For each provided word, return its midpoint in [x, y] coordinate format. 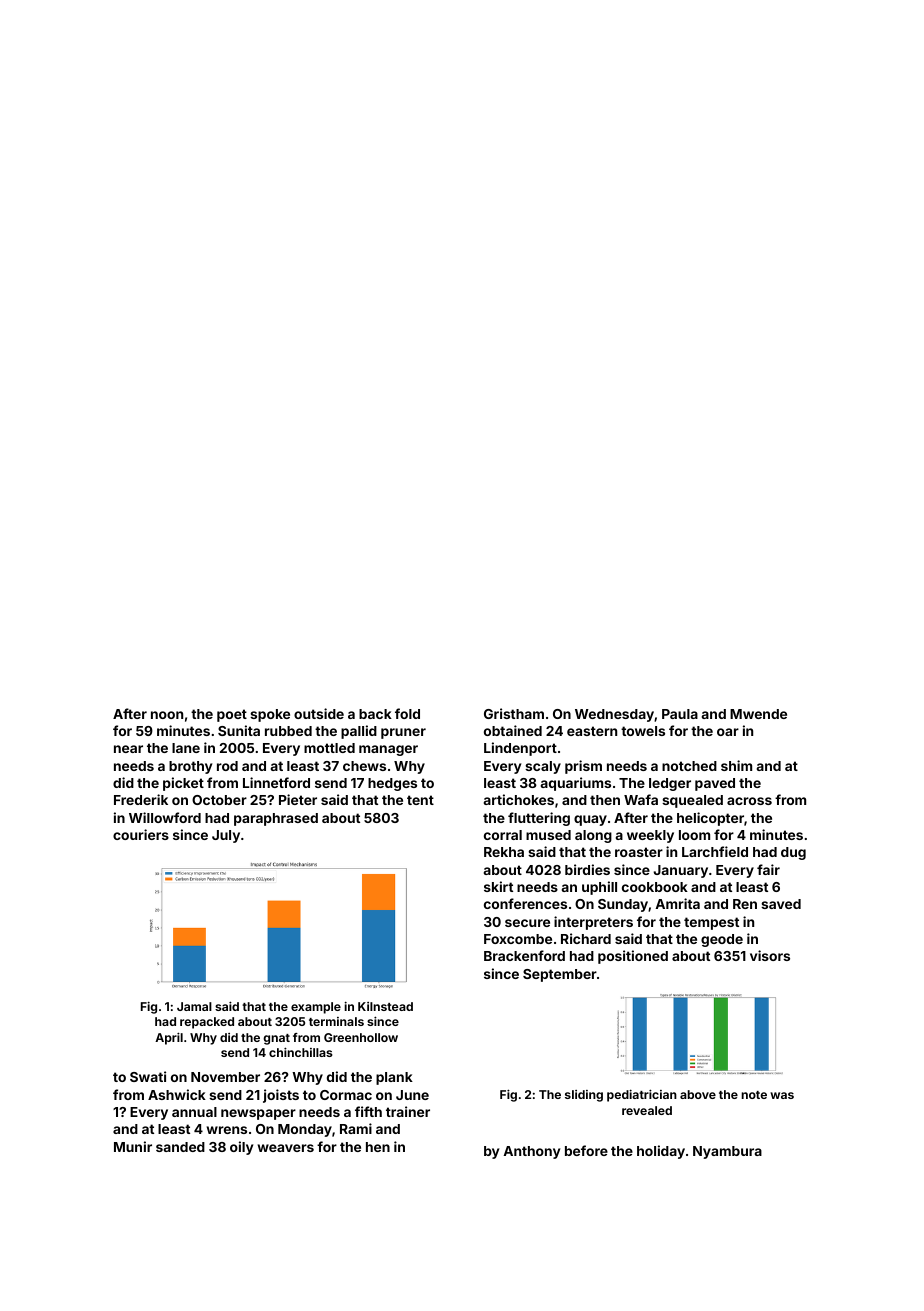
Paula [680, 714]
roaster [639, 852]
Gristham [514, 713]
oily [241, 1148]
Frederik [141, 799]
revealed [647, 1110]
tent [420, 800]
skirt [498, 886]
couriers [141, 834]
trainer [408, 1111]
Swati [148, 1076]
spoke [270, 715]
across [749, 801]
